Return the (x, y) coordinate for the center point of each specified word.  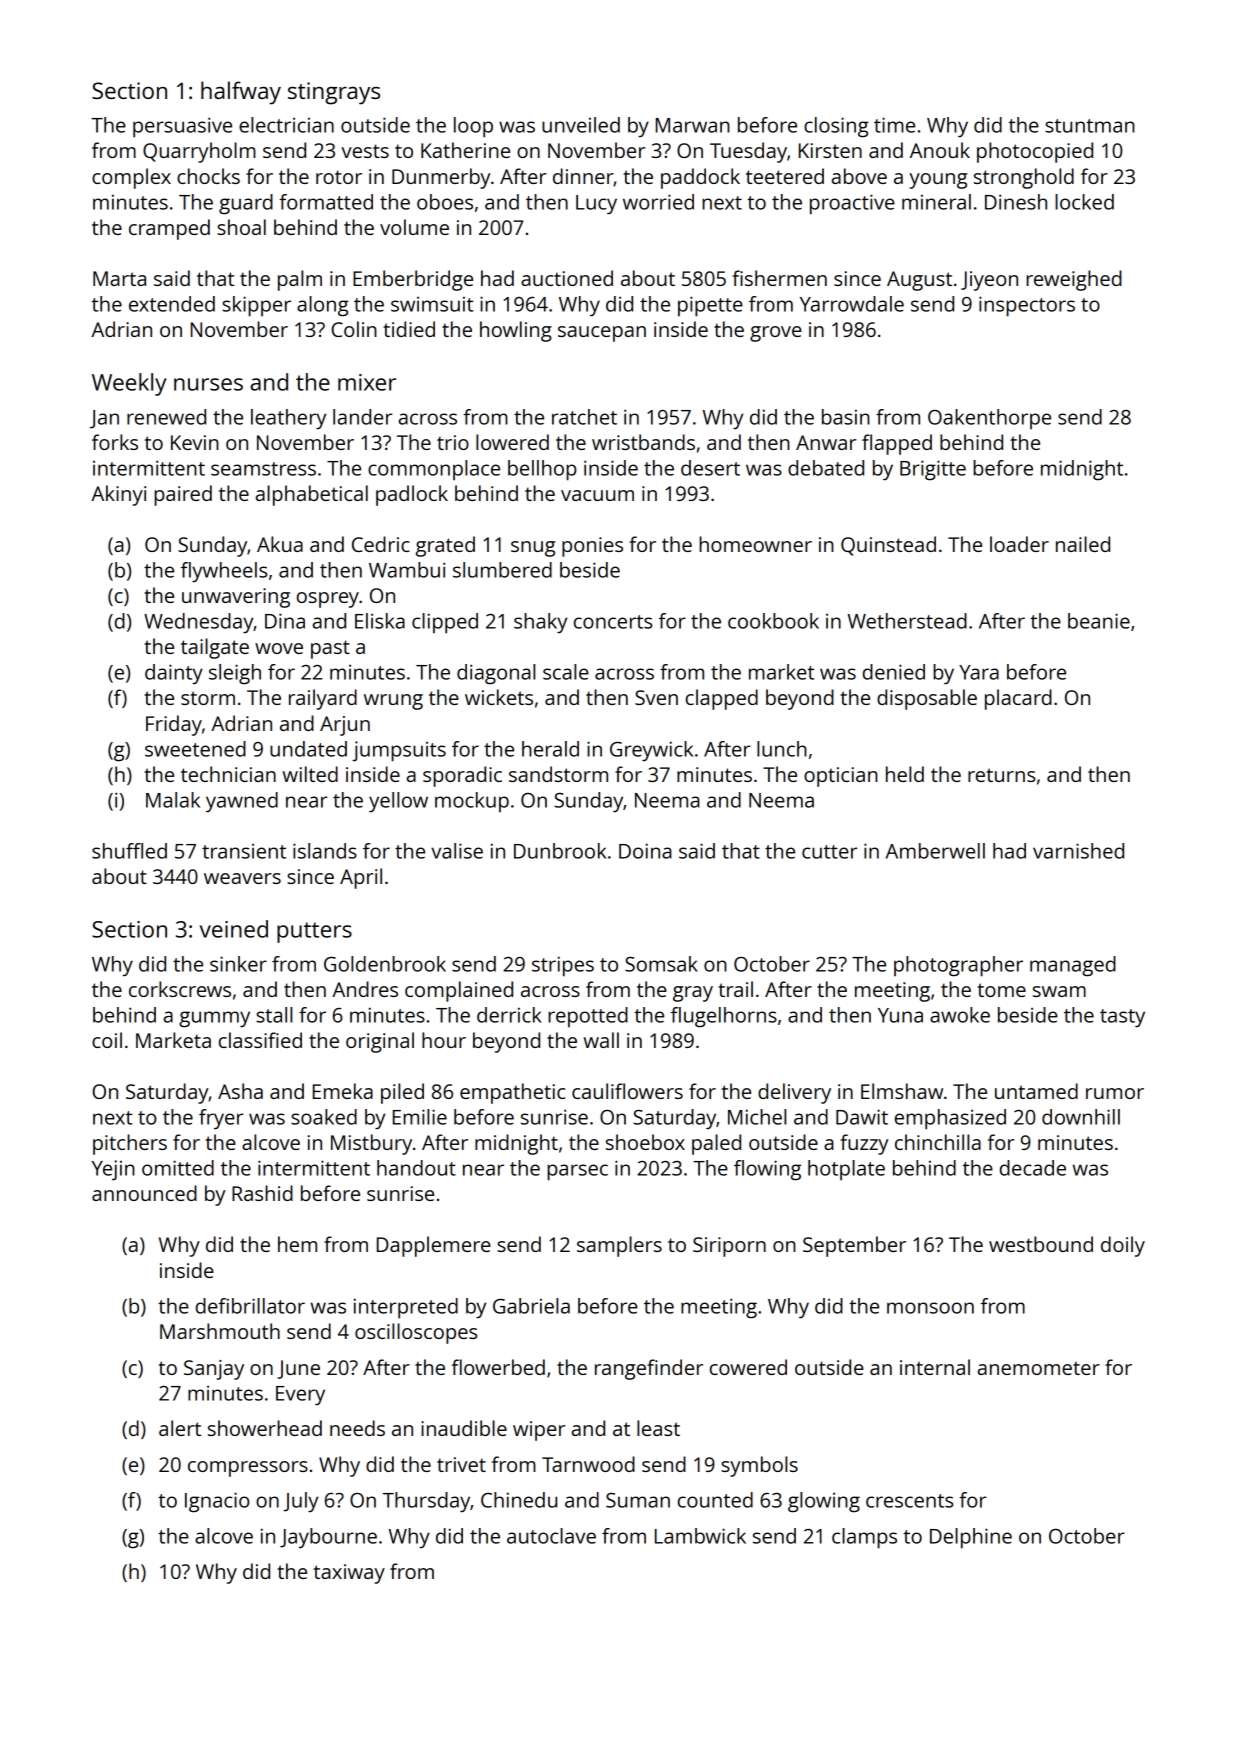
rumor (1115, 1093)
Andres (365, 989)
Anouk (940, 150)
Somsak (661, 964)
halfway (241, 93)
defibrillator (250, 1306)
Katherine (465, 150)
